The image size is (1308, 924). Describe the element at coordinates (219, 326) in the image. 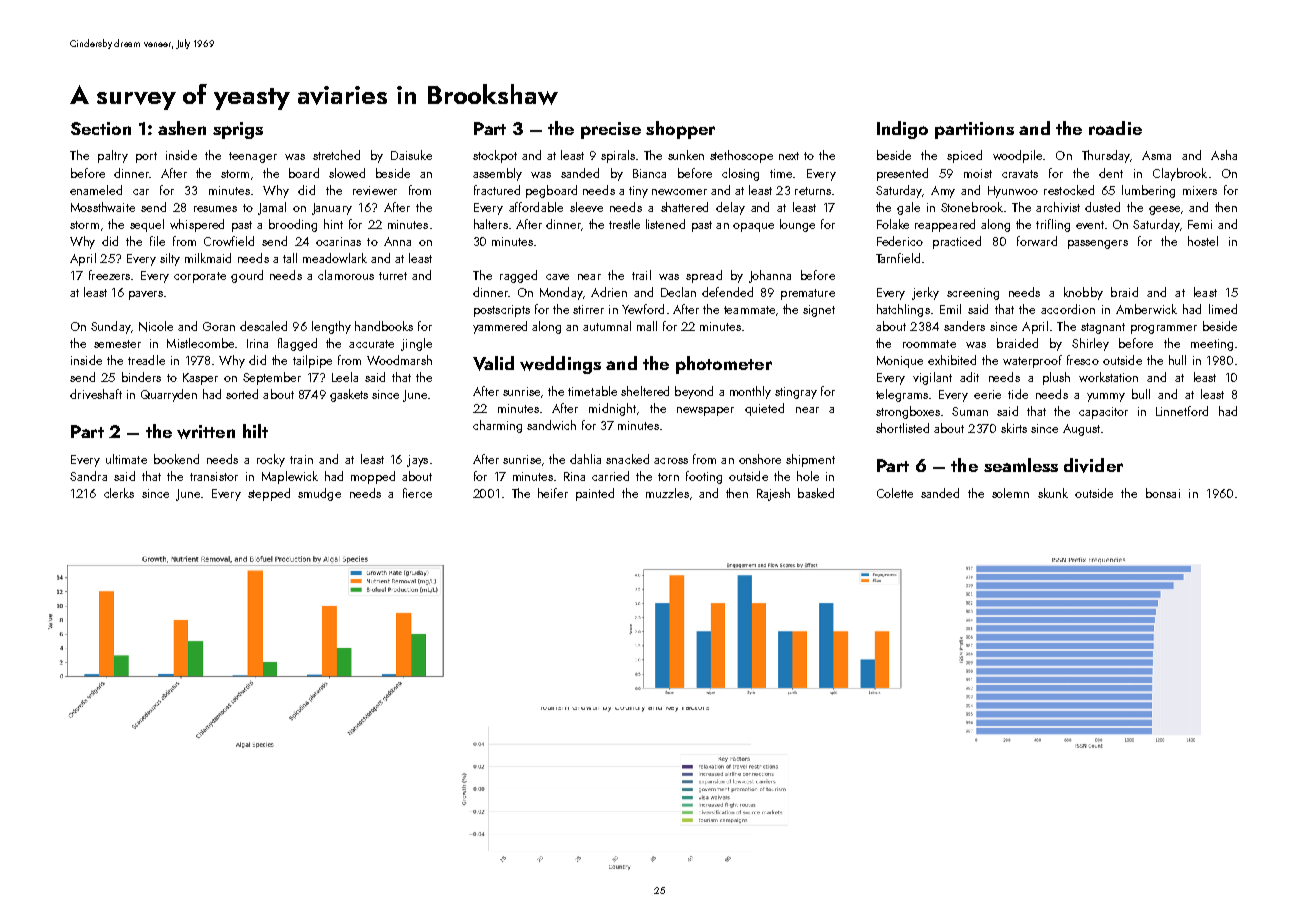

I see `Goran` at that location.
